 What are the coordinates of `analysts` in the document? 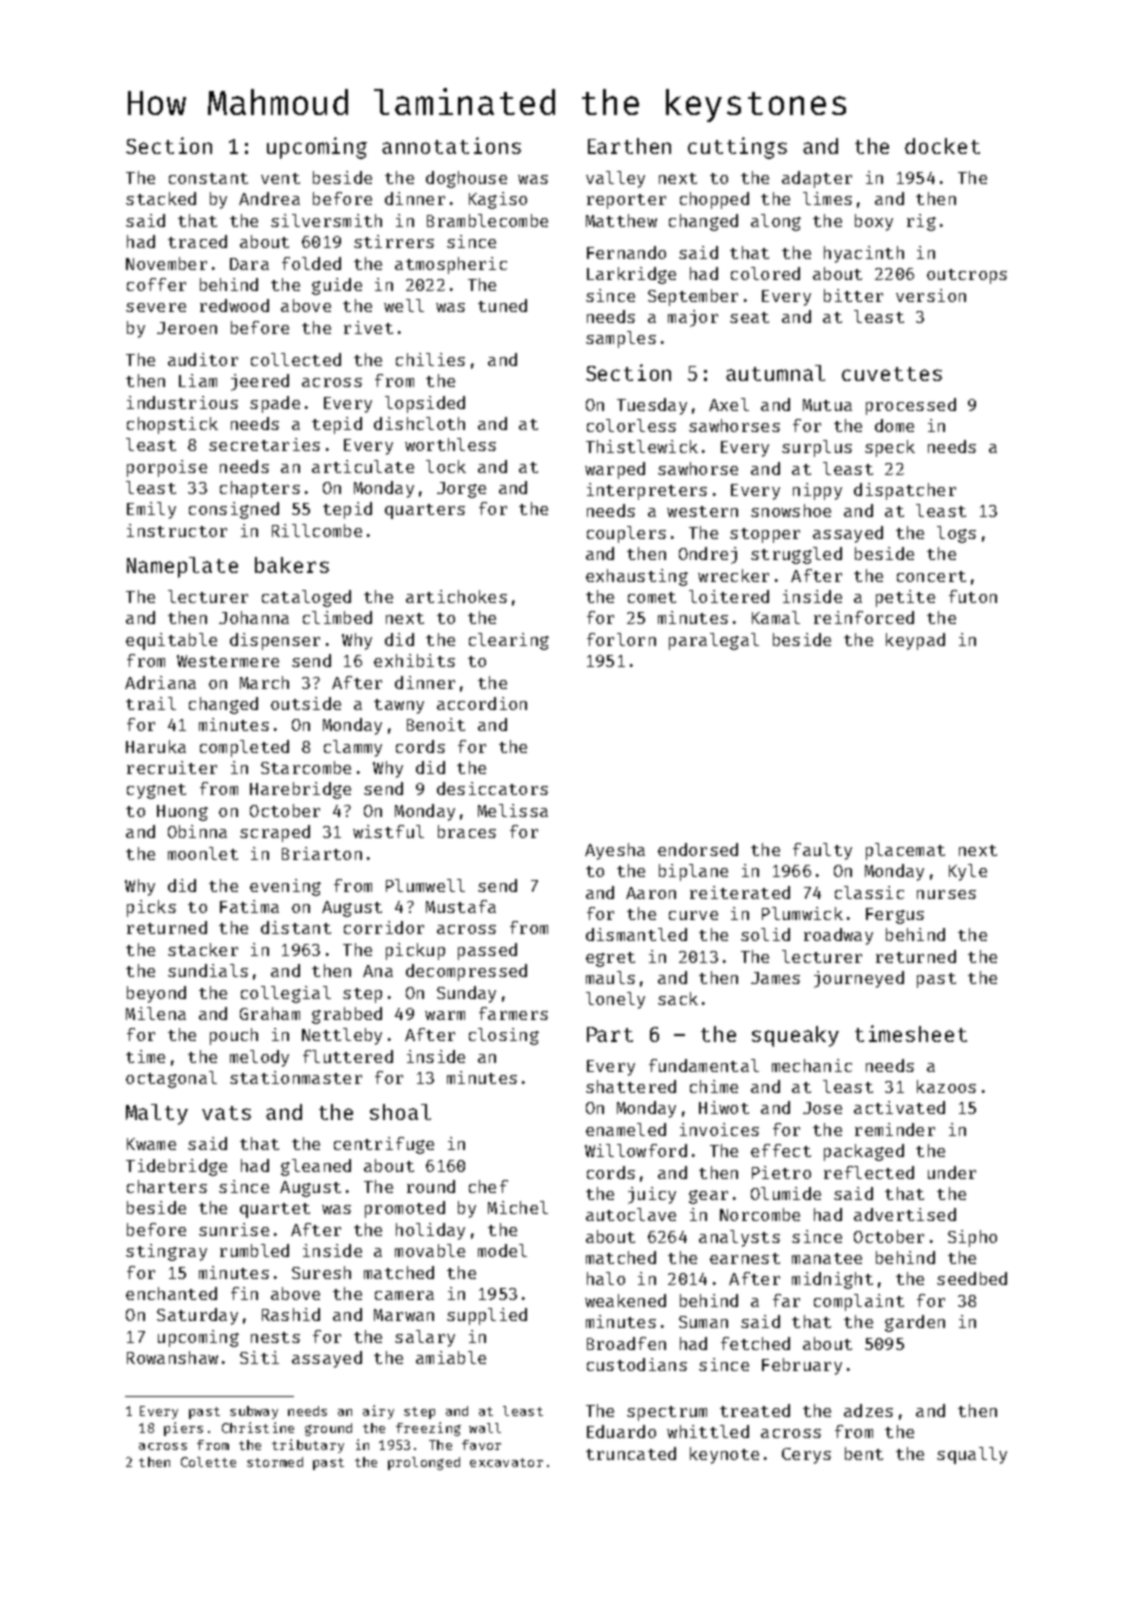 It's located at (739, 1238).
